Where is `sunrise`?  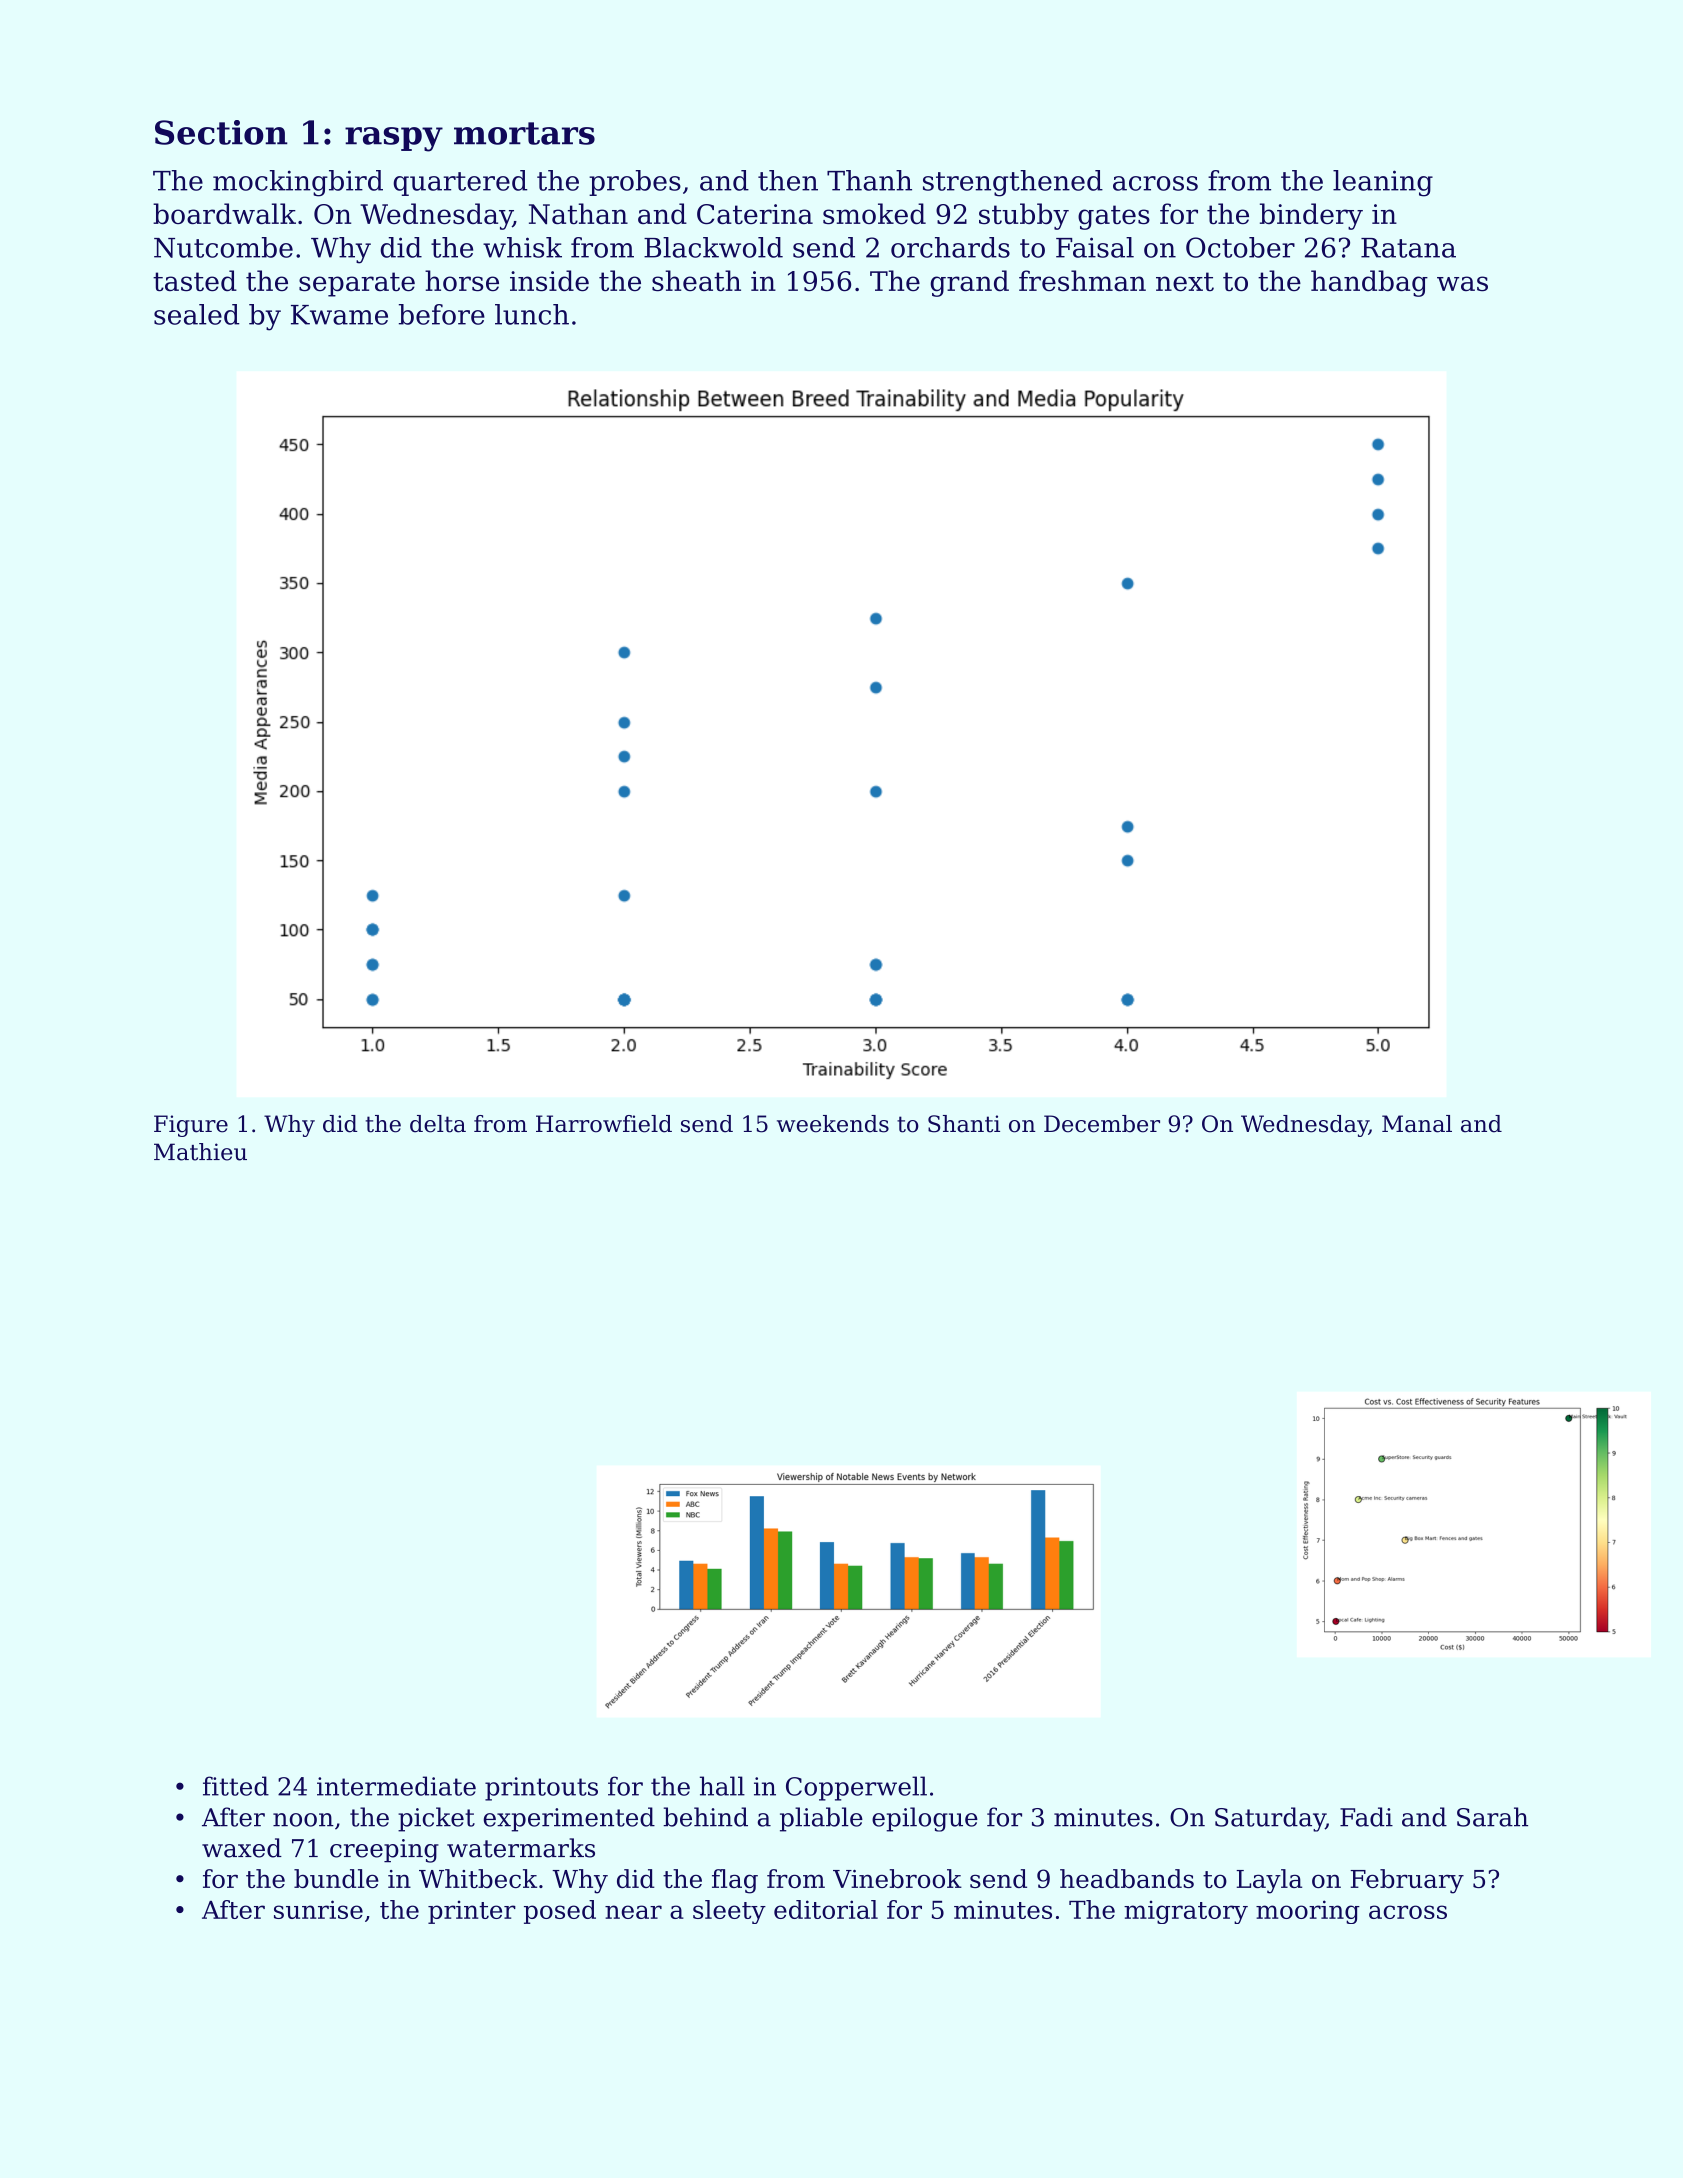
sunrise is located at coordinates (318, 1909).
